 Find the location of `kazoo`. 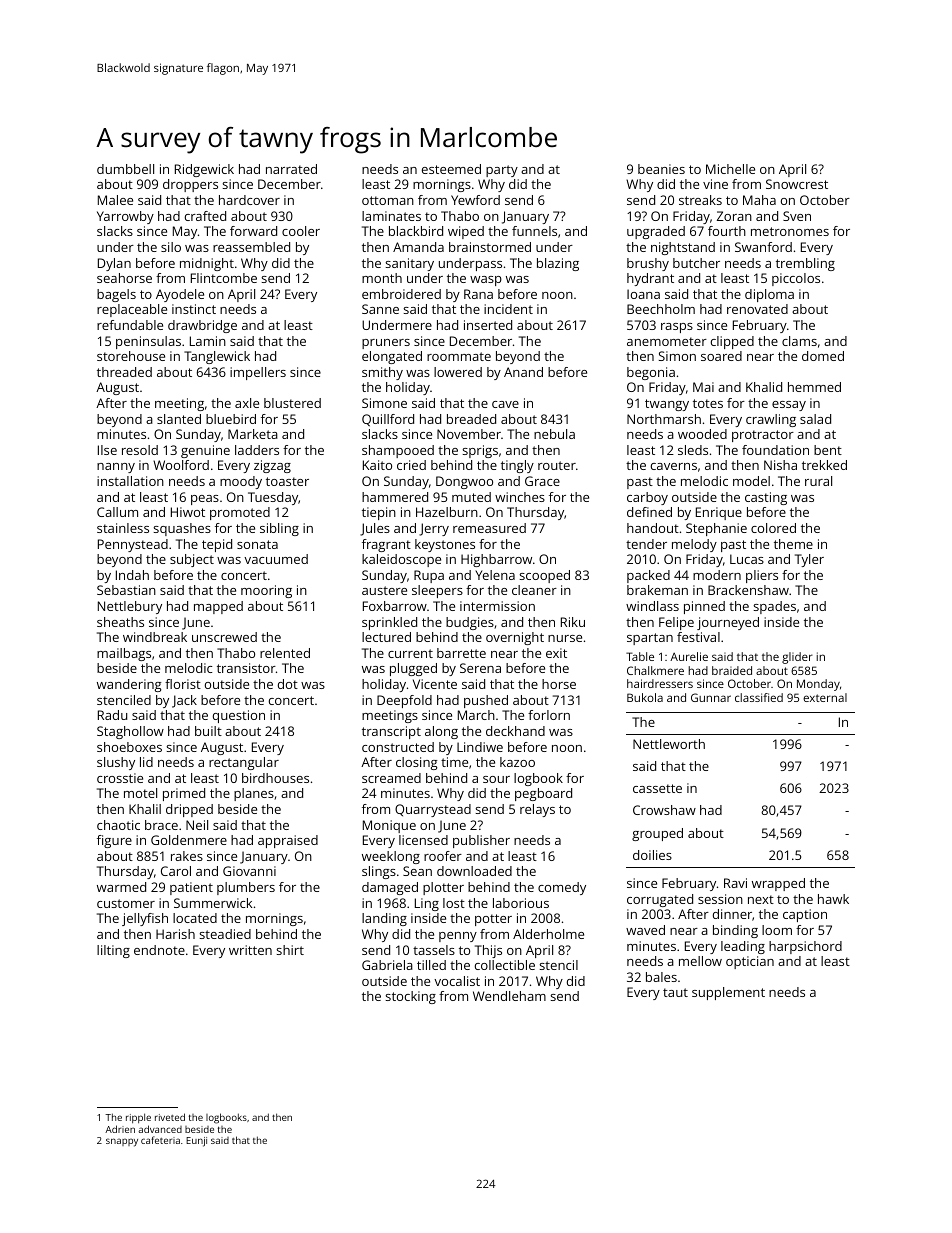

kazoo is located at coordinates (517, 762).
